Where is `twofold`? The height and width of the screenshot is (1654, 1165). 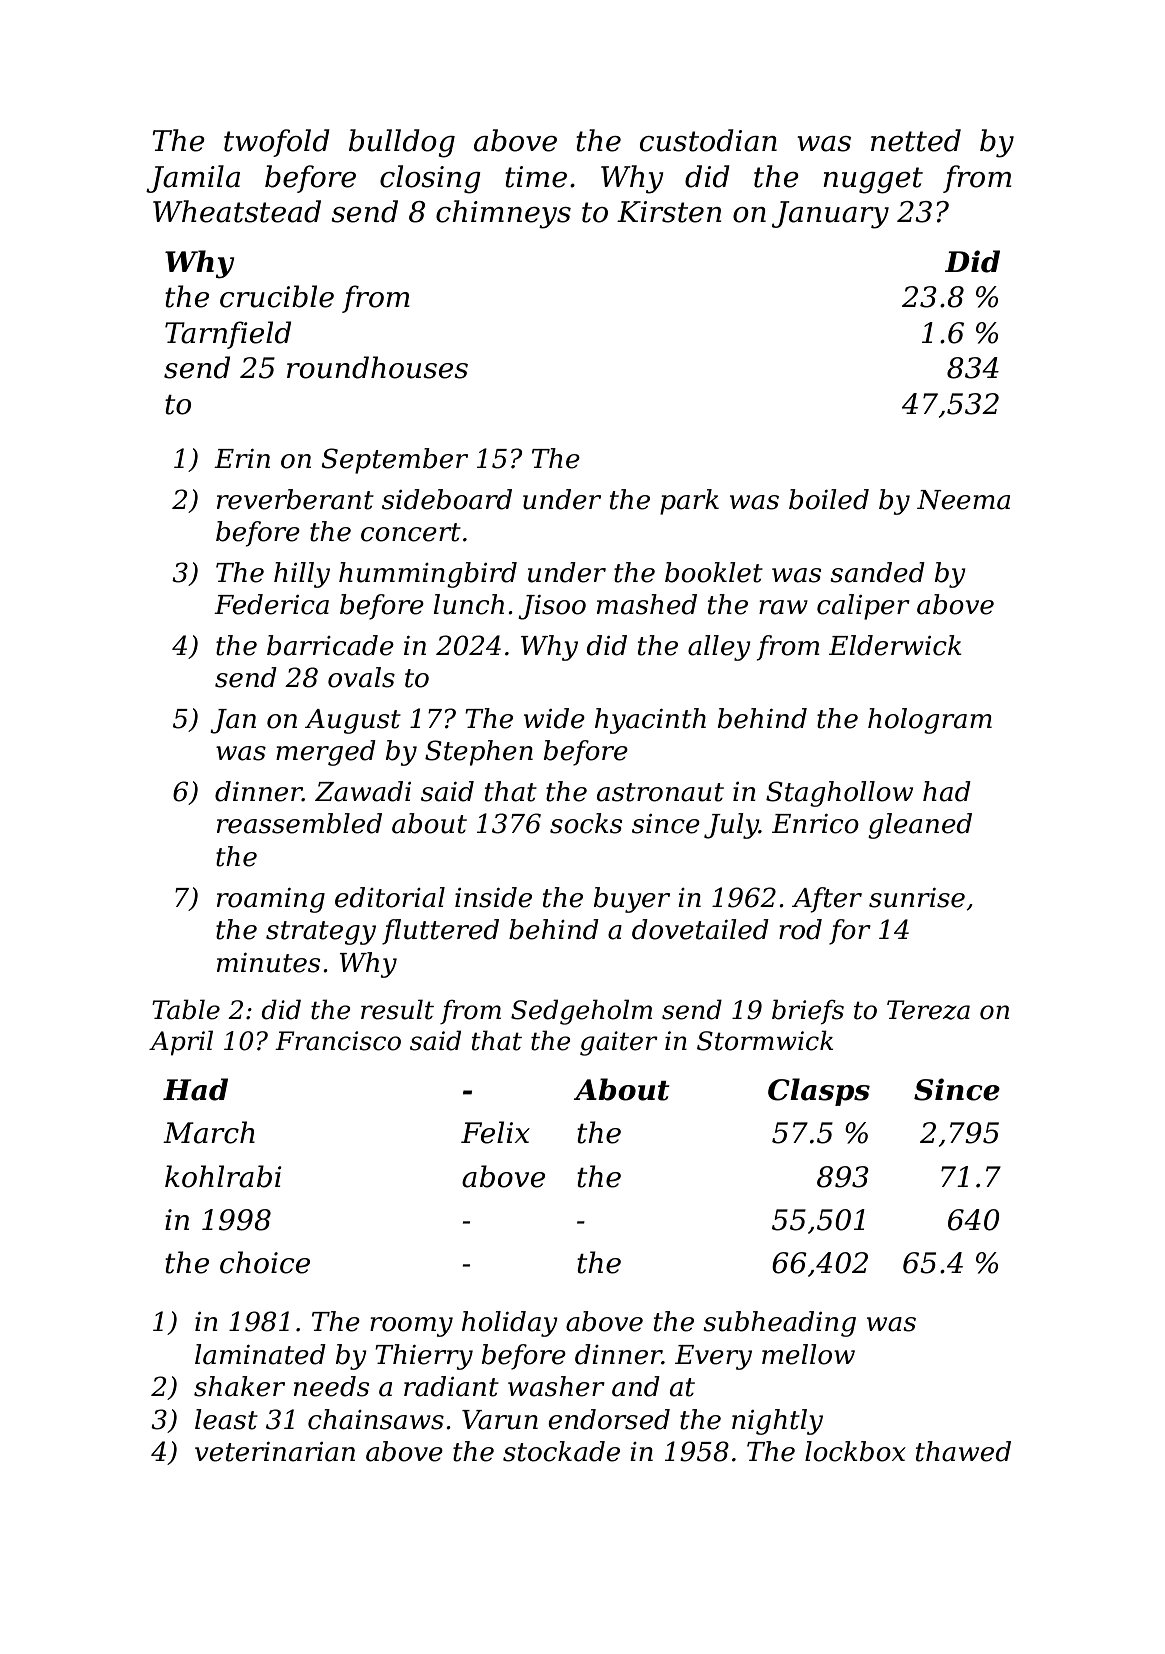
twofold is located at coordinates (277, 143).
